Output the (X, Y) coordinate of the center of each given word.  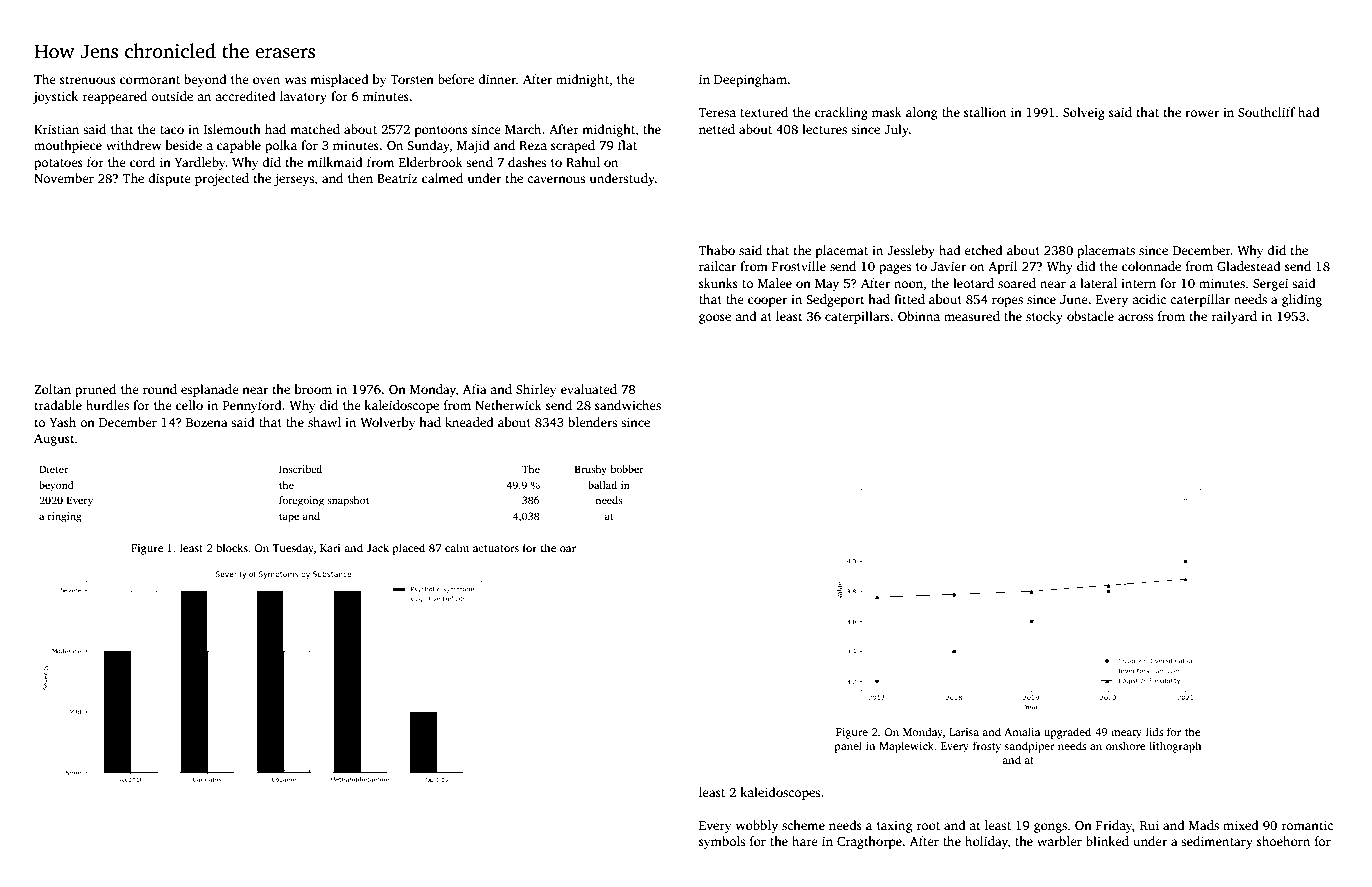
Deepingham (750, 80)
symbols (722, 842)
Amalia (1022, 731)
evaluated (589, 389)
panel (848, 747)
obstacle (1090, 316)
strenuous (88, 80)
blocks (232, 547)
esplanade (210, 390)
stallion (985, 112)
